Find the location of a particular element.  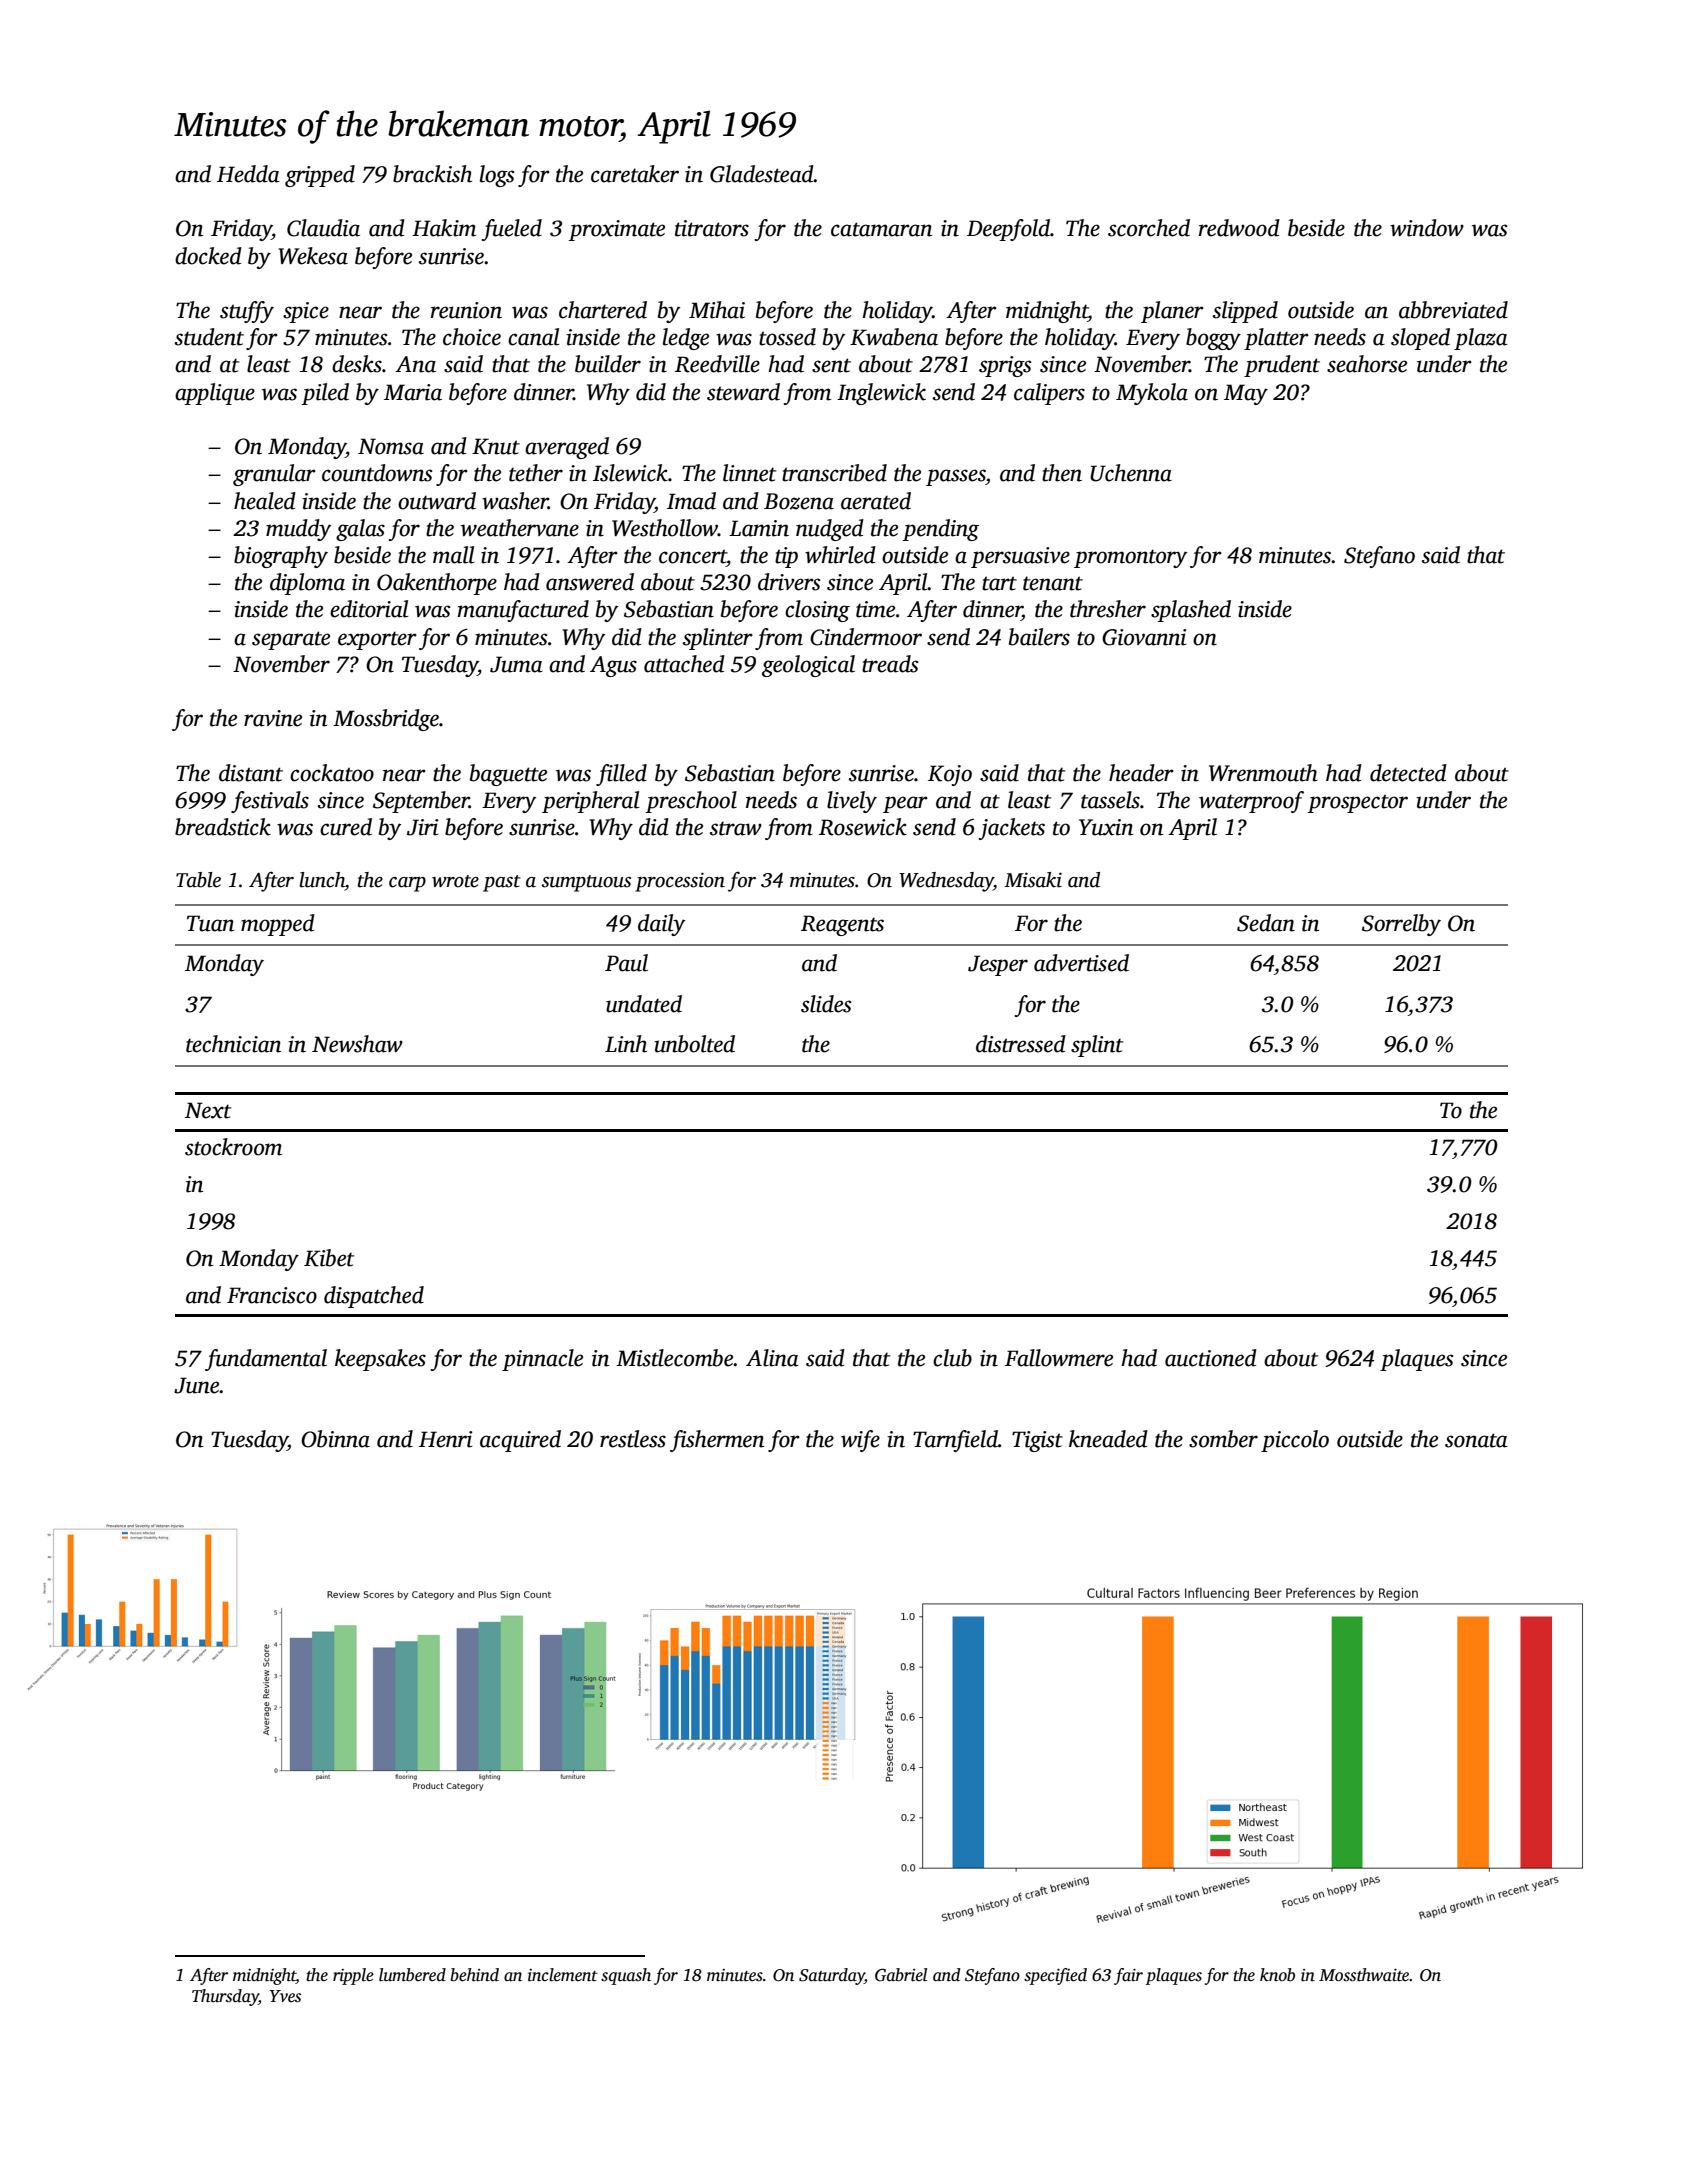

passes is located at coordinates (956, 477).
